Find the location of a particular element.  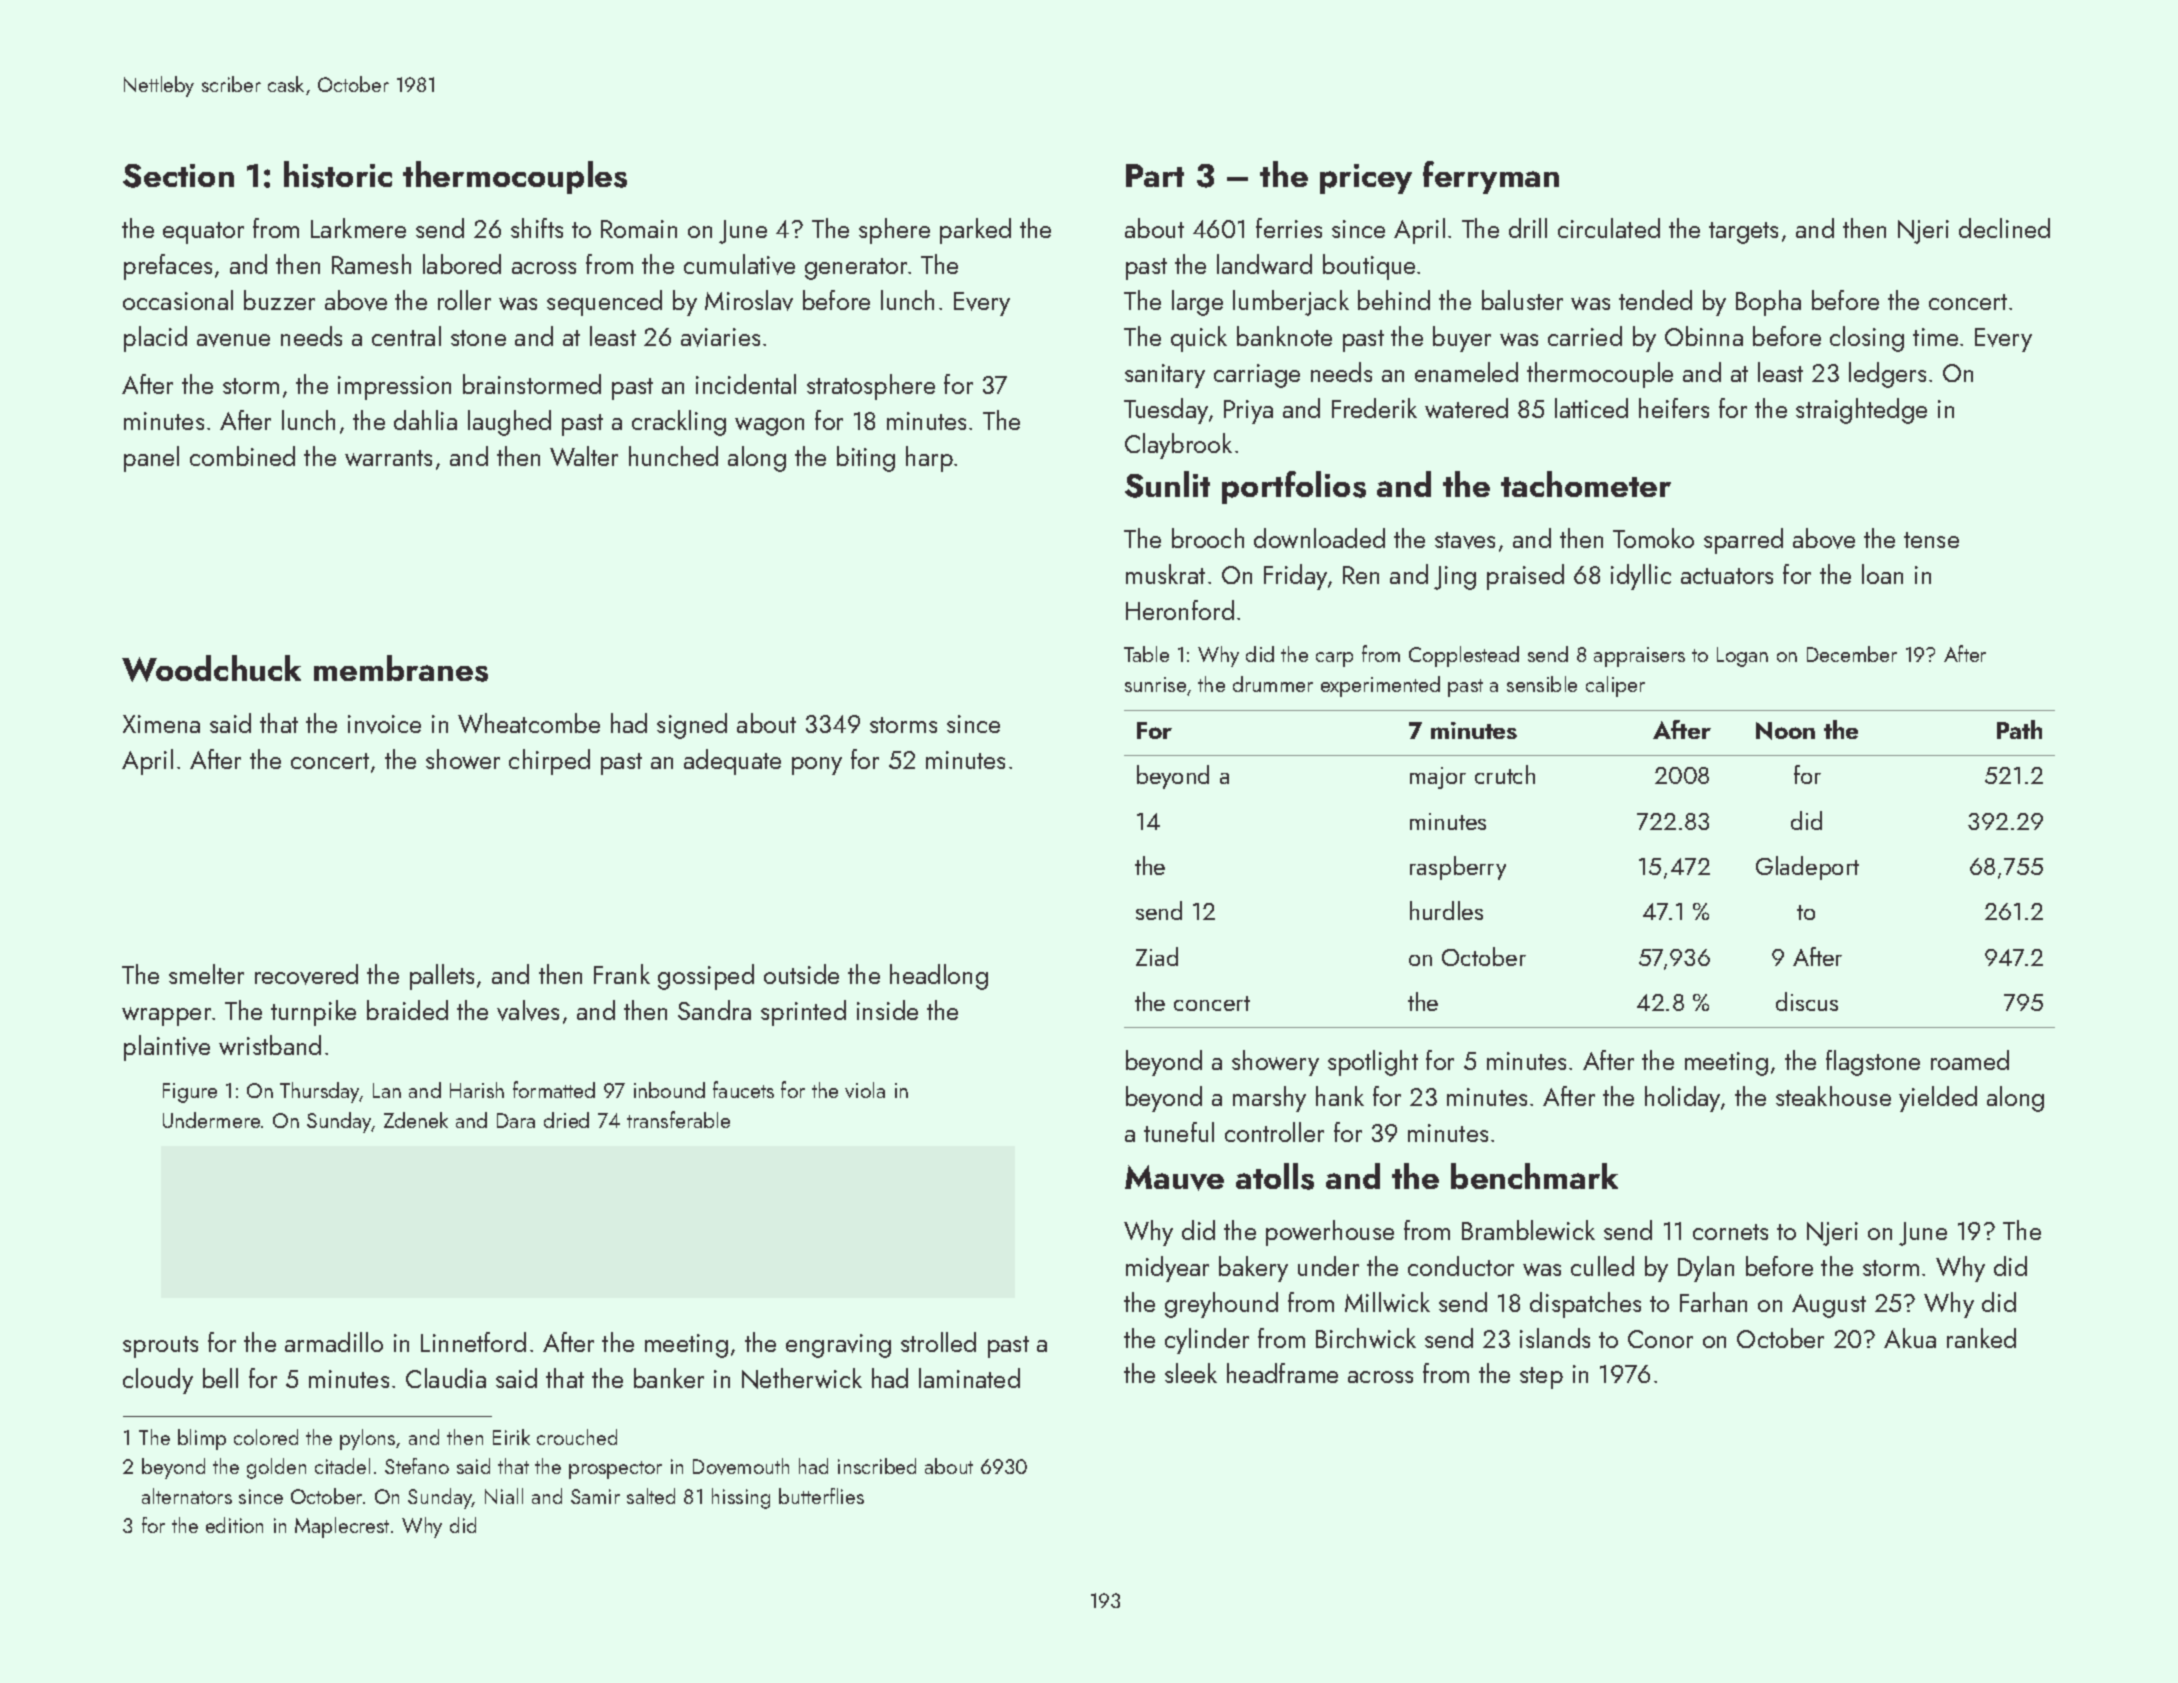

viola is located at coordinates (865, 1090).
